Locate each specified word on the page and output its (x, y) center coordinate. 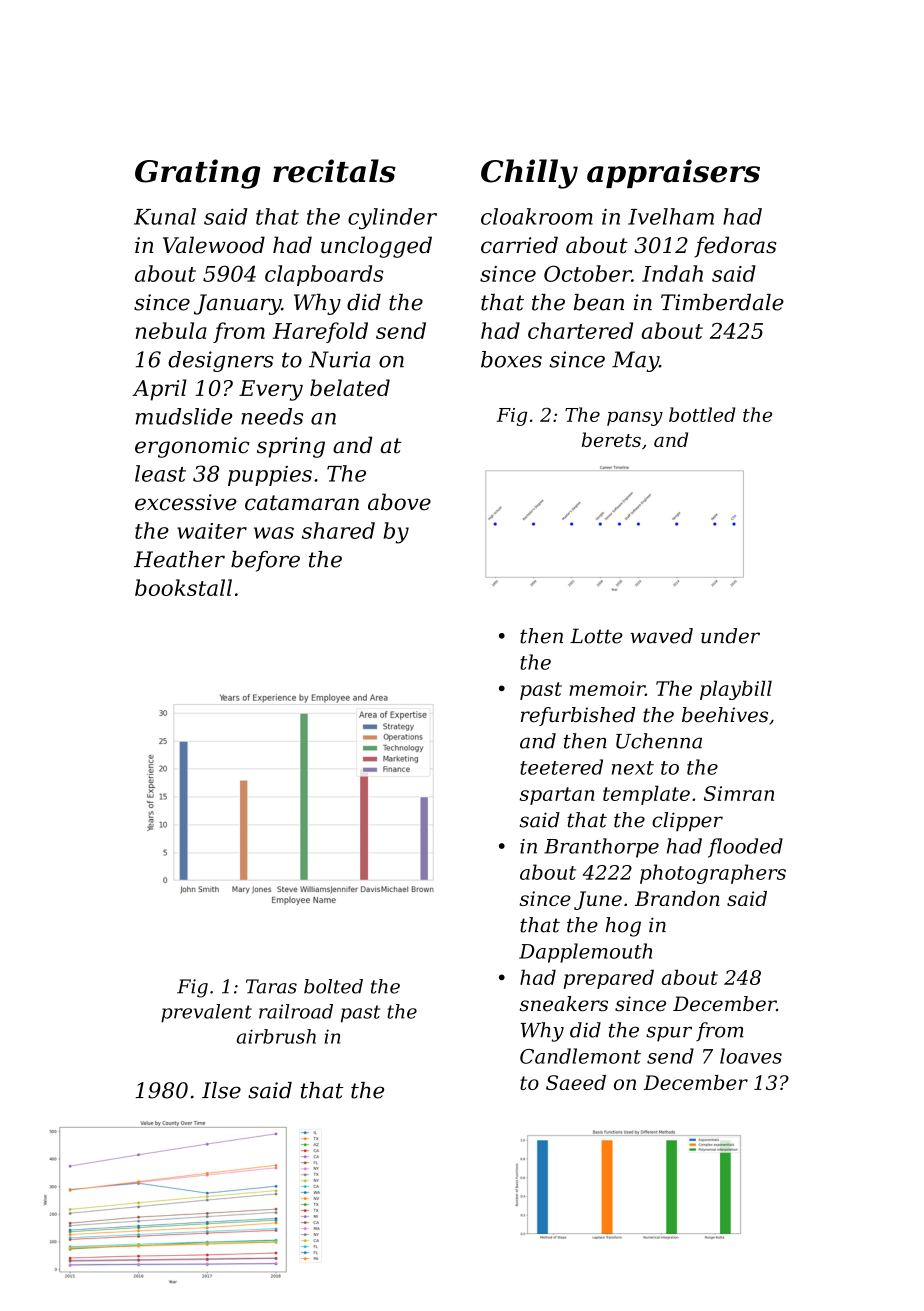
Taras (271, 986)
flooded (745, 848)
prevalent (206, 1013)
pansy (635, 418)
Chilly (529, 174)
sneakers (564, 1004)
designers (221, 361)
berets (611, 439)
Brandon (677, 898)
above (399, 502)
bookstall (183, 587)
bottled (702, 414)
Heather (179, 559)
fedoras (735, 247)
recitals (334, 171)
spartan (557, 796)
